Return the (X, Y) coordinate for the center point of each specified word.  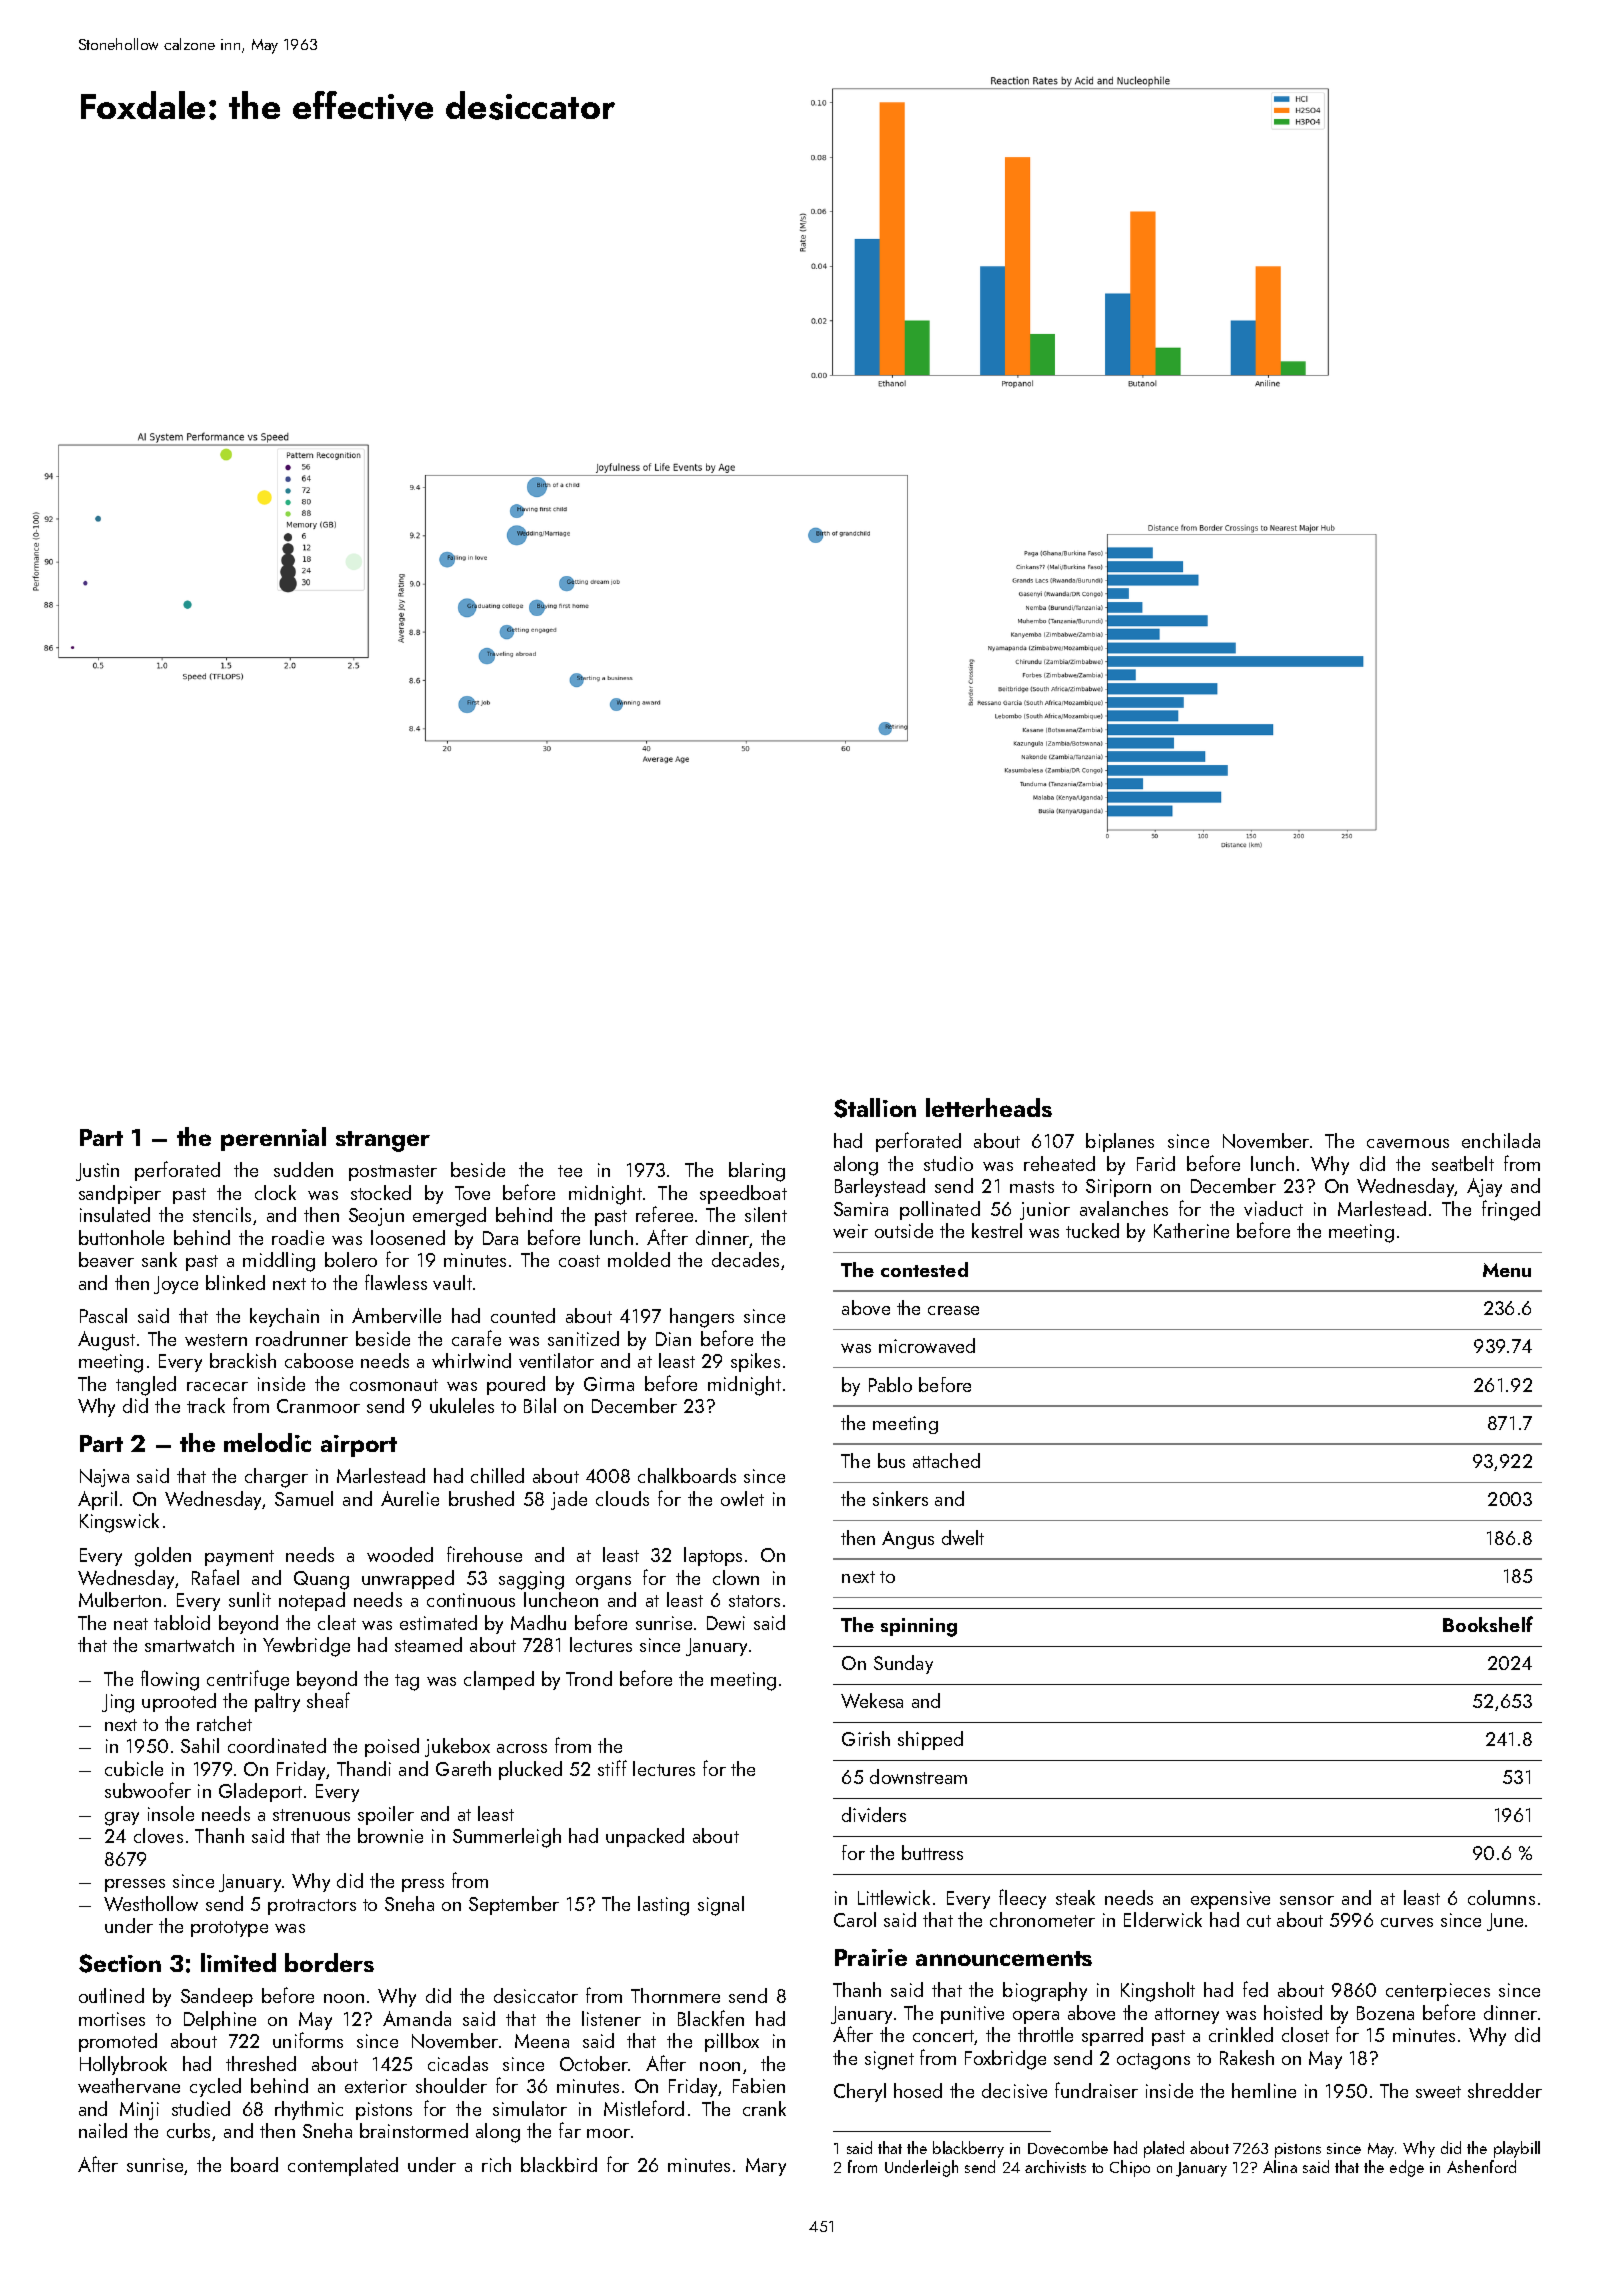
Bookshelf (1488, 1624)
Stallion (875, 1108)
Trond (589, 1678)
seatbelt (1463, 1163)
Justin (97, 1172)
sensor (1307, 1900)
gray (122, 1819)
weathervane (129, 2085)
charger (276, 1478)
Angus (908, 1540)
